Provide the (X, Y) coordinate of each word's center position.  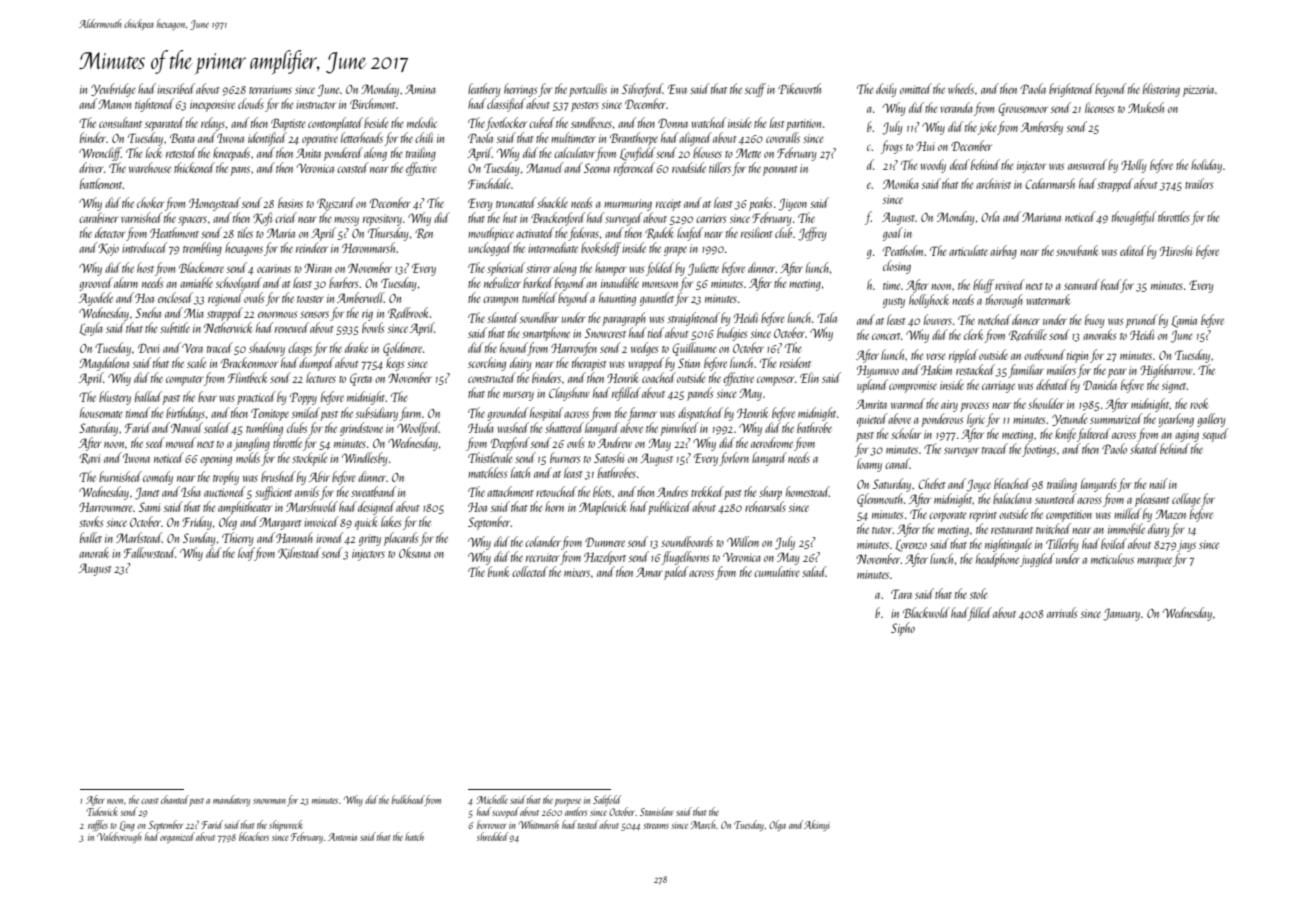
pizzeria (1198, 91)
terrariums (270, 89)
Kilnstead (299, 553)
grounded (507, 414)
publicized (669, 508)
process (974, 407)
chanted (175, 799)
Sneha (148, 312)
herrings (520, 90)
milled (1127, 513)
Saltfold (607, 800)
